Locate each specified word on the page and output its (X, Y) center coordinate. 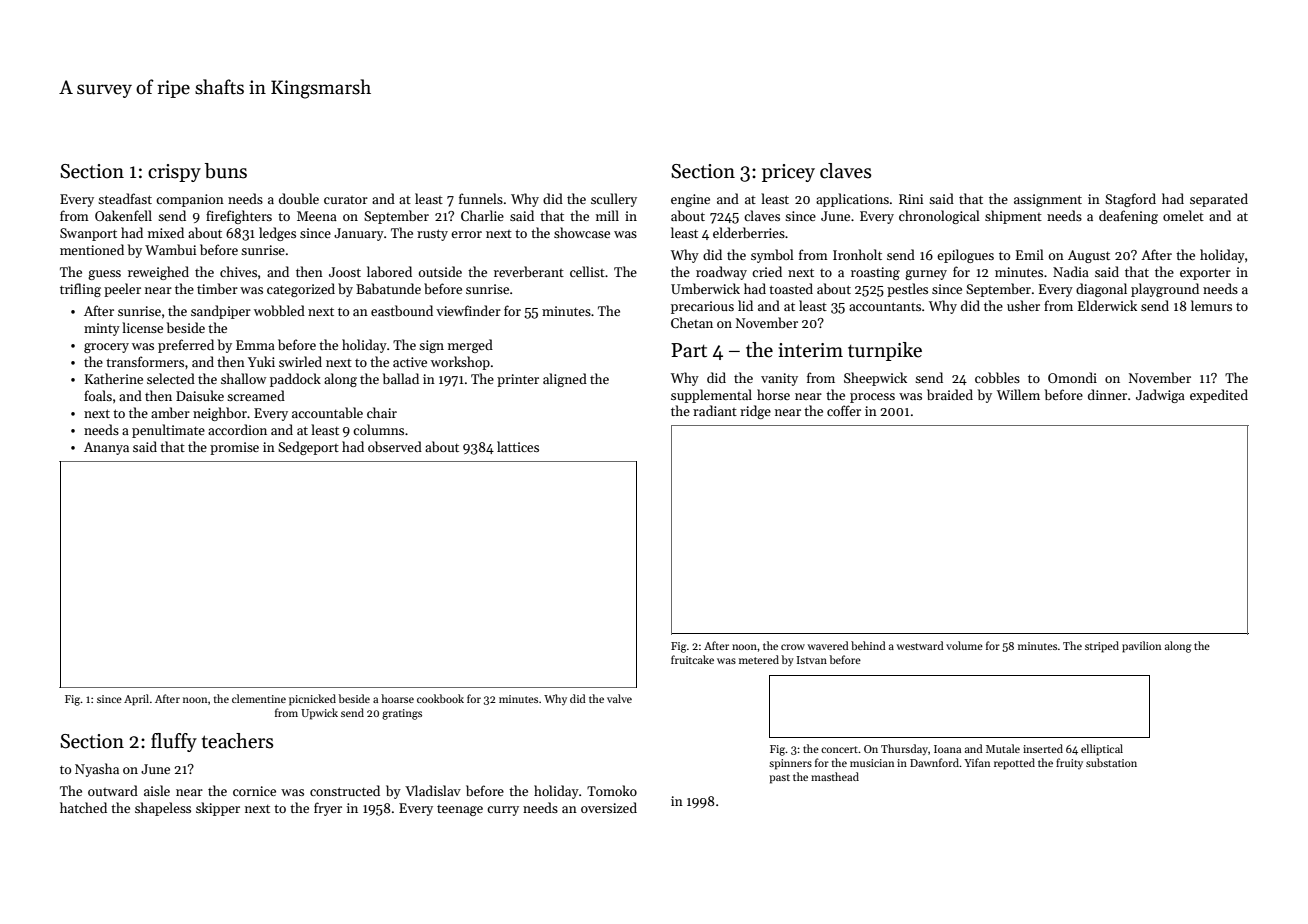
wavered (828, 645)
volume (964, 645)
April (136, 700)
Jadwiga (1160, 396)
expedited (1219, 396)
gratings (402, 714)
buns (226, 171)
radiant (715, 410)
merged (470, 346)
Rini (911, 199)
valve (619, 698)
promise (234, 448)
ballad (401, 378)
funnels (481, 198)
